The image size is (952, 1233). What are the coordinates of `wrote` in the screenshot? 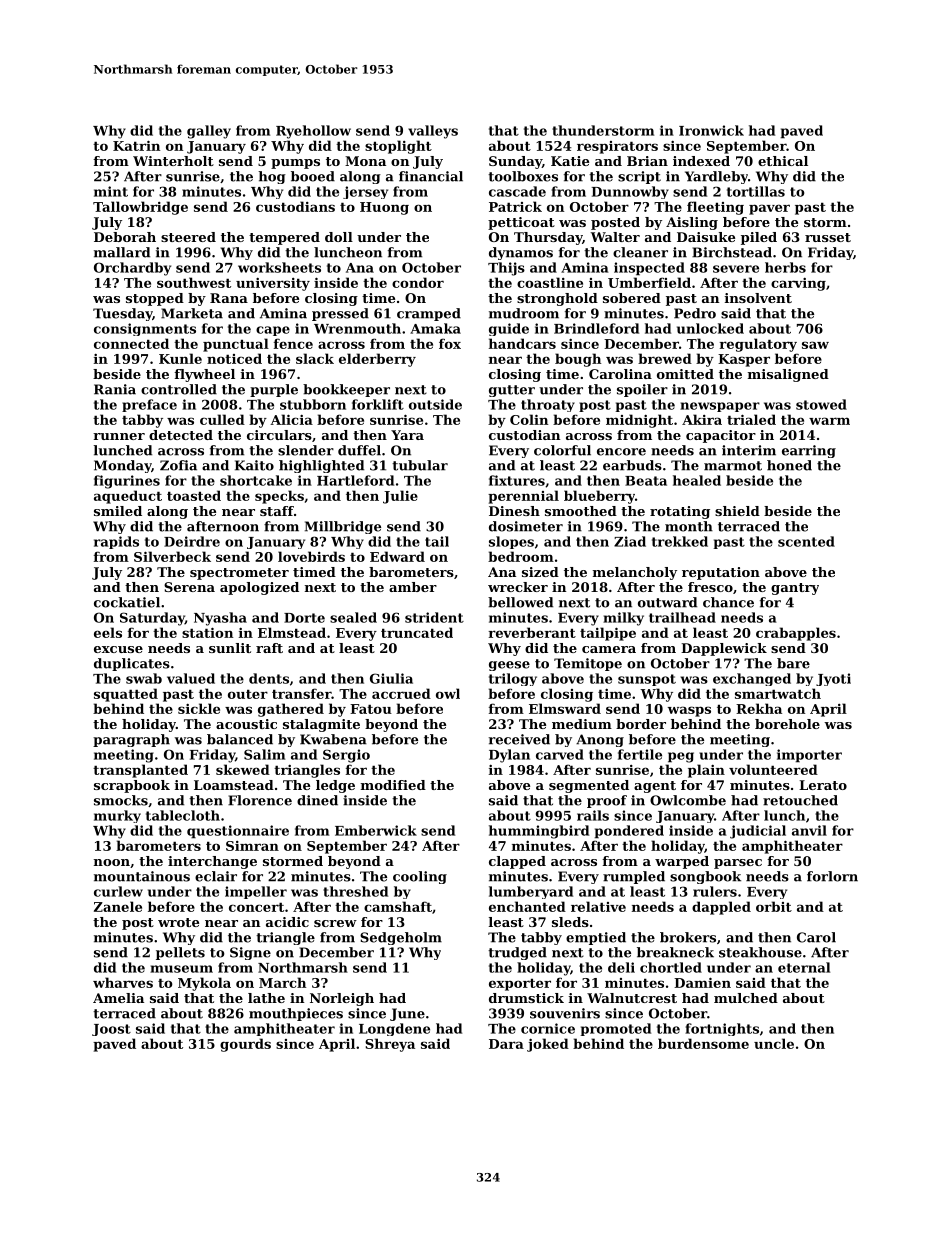 It's located at (178, 922).
